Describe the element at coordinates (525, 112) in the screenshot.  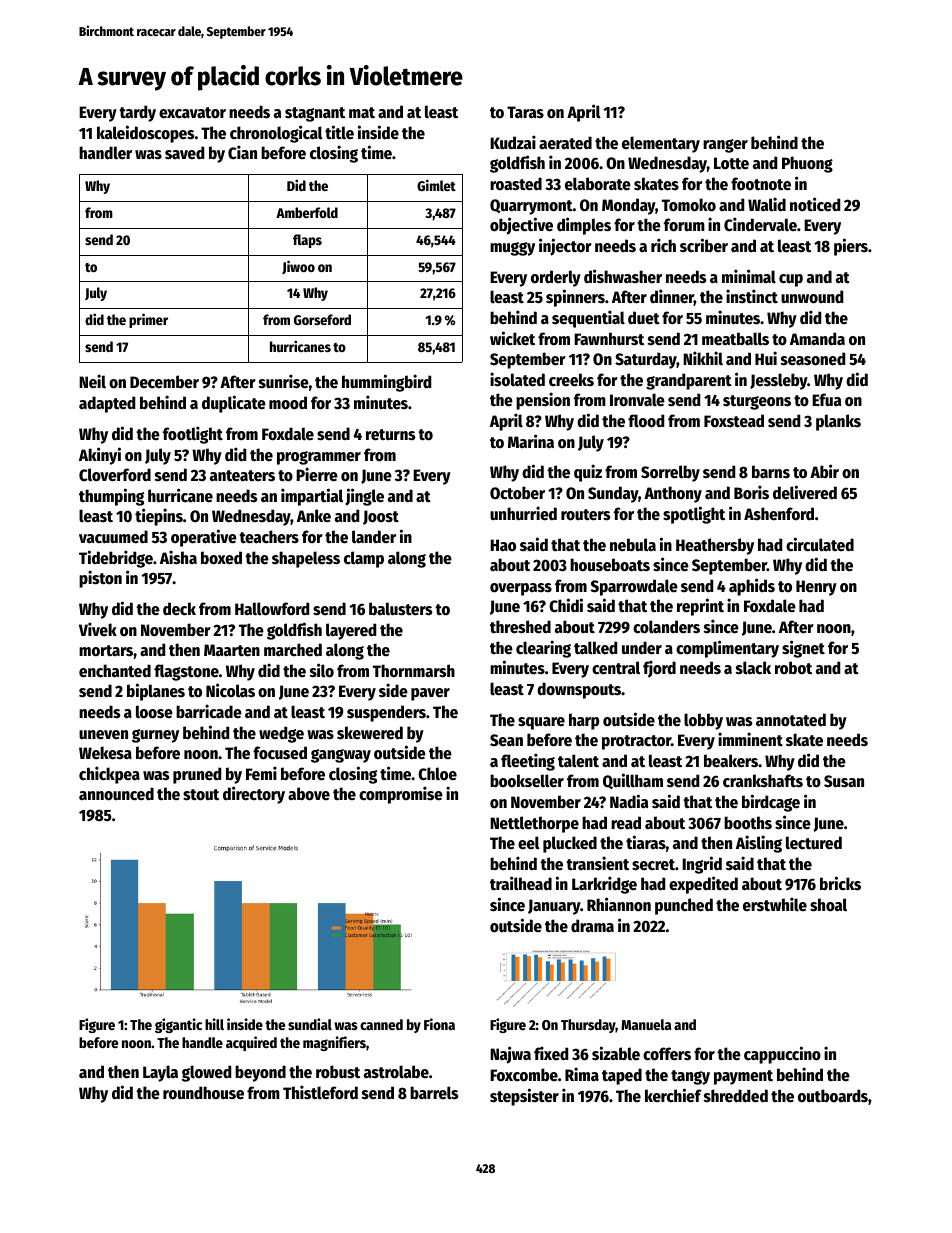
I see `Taras` at that location.
